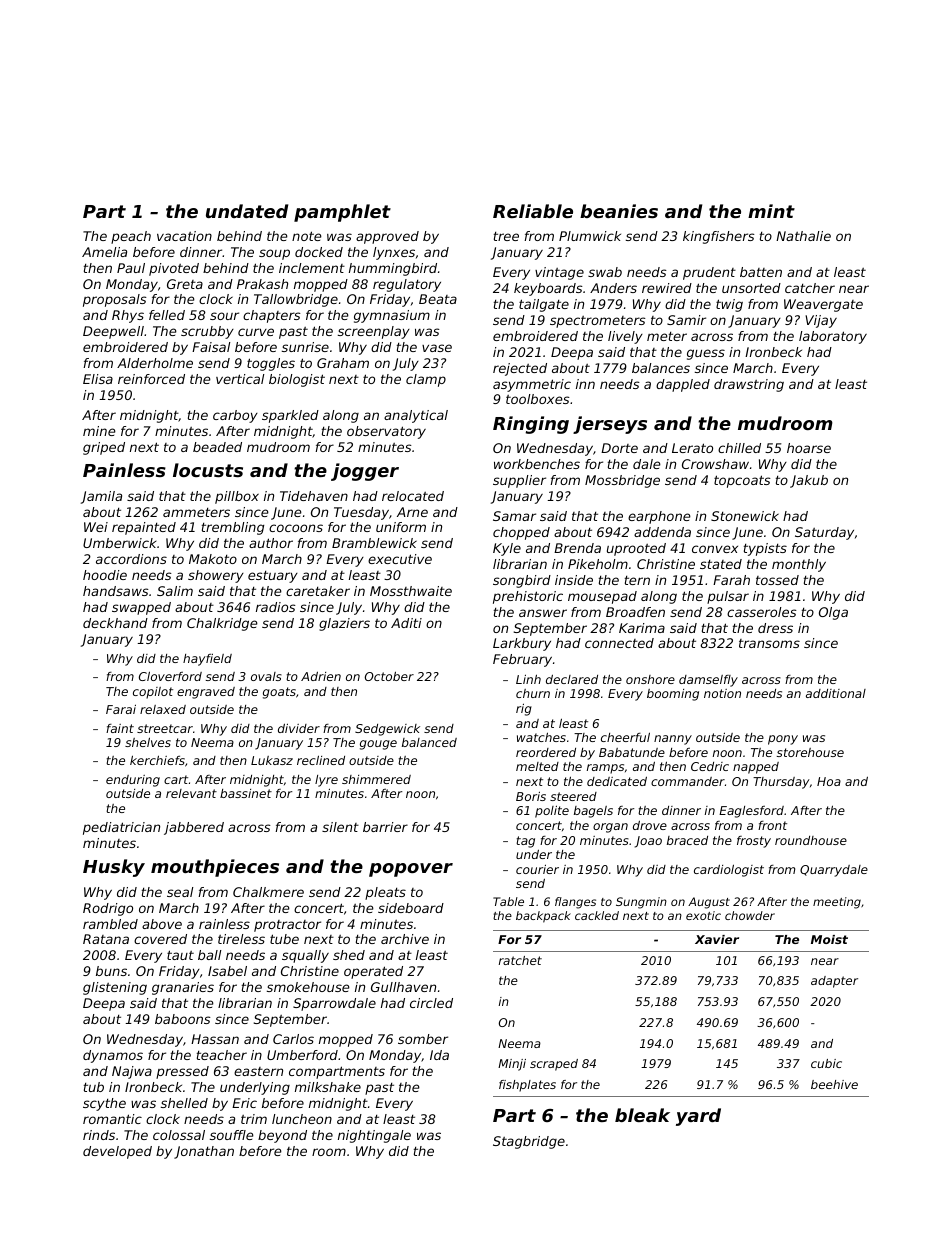  What do you see at coordinates (811, 840) in the screenshot?
I see `roundhouse` at bounding box center [811, 840].
